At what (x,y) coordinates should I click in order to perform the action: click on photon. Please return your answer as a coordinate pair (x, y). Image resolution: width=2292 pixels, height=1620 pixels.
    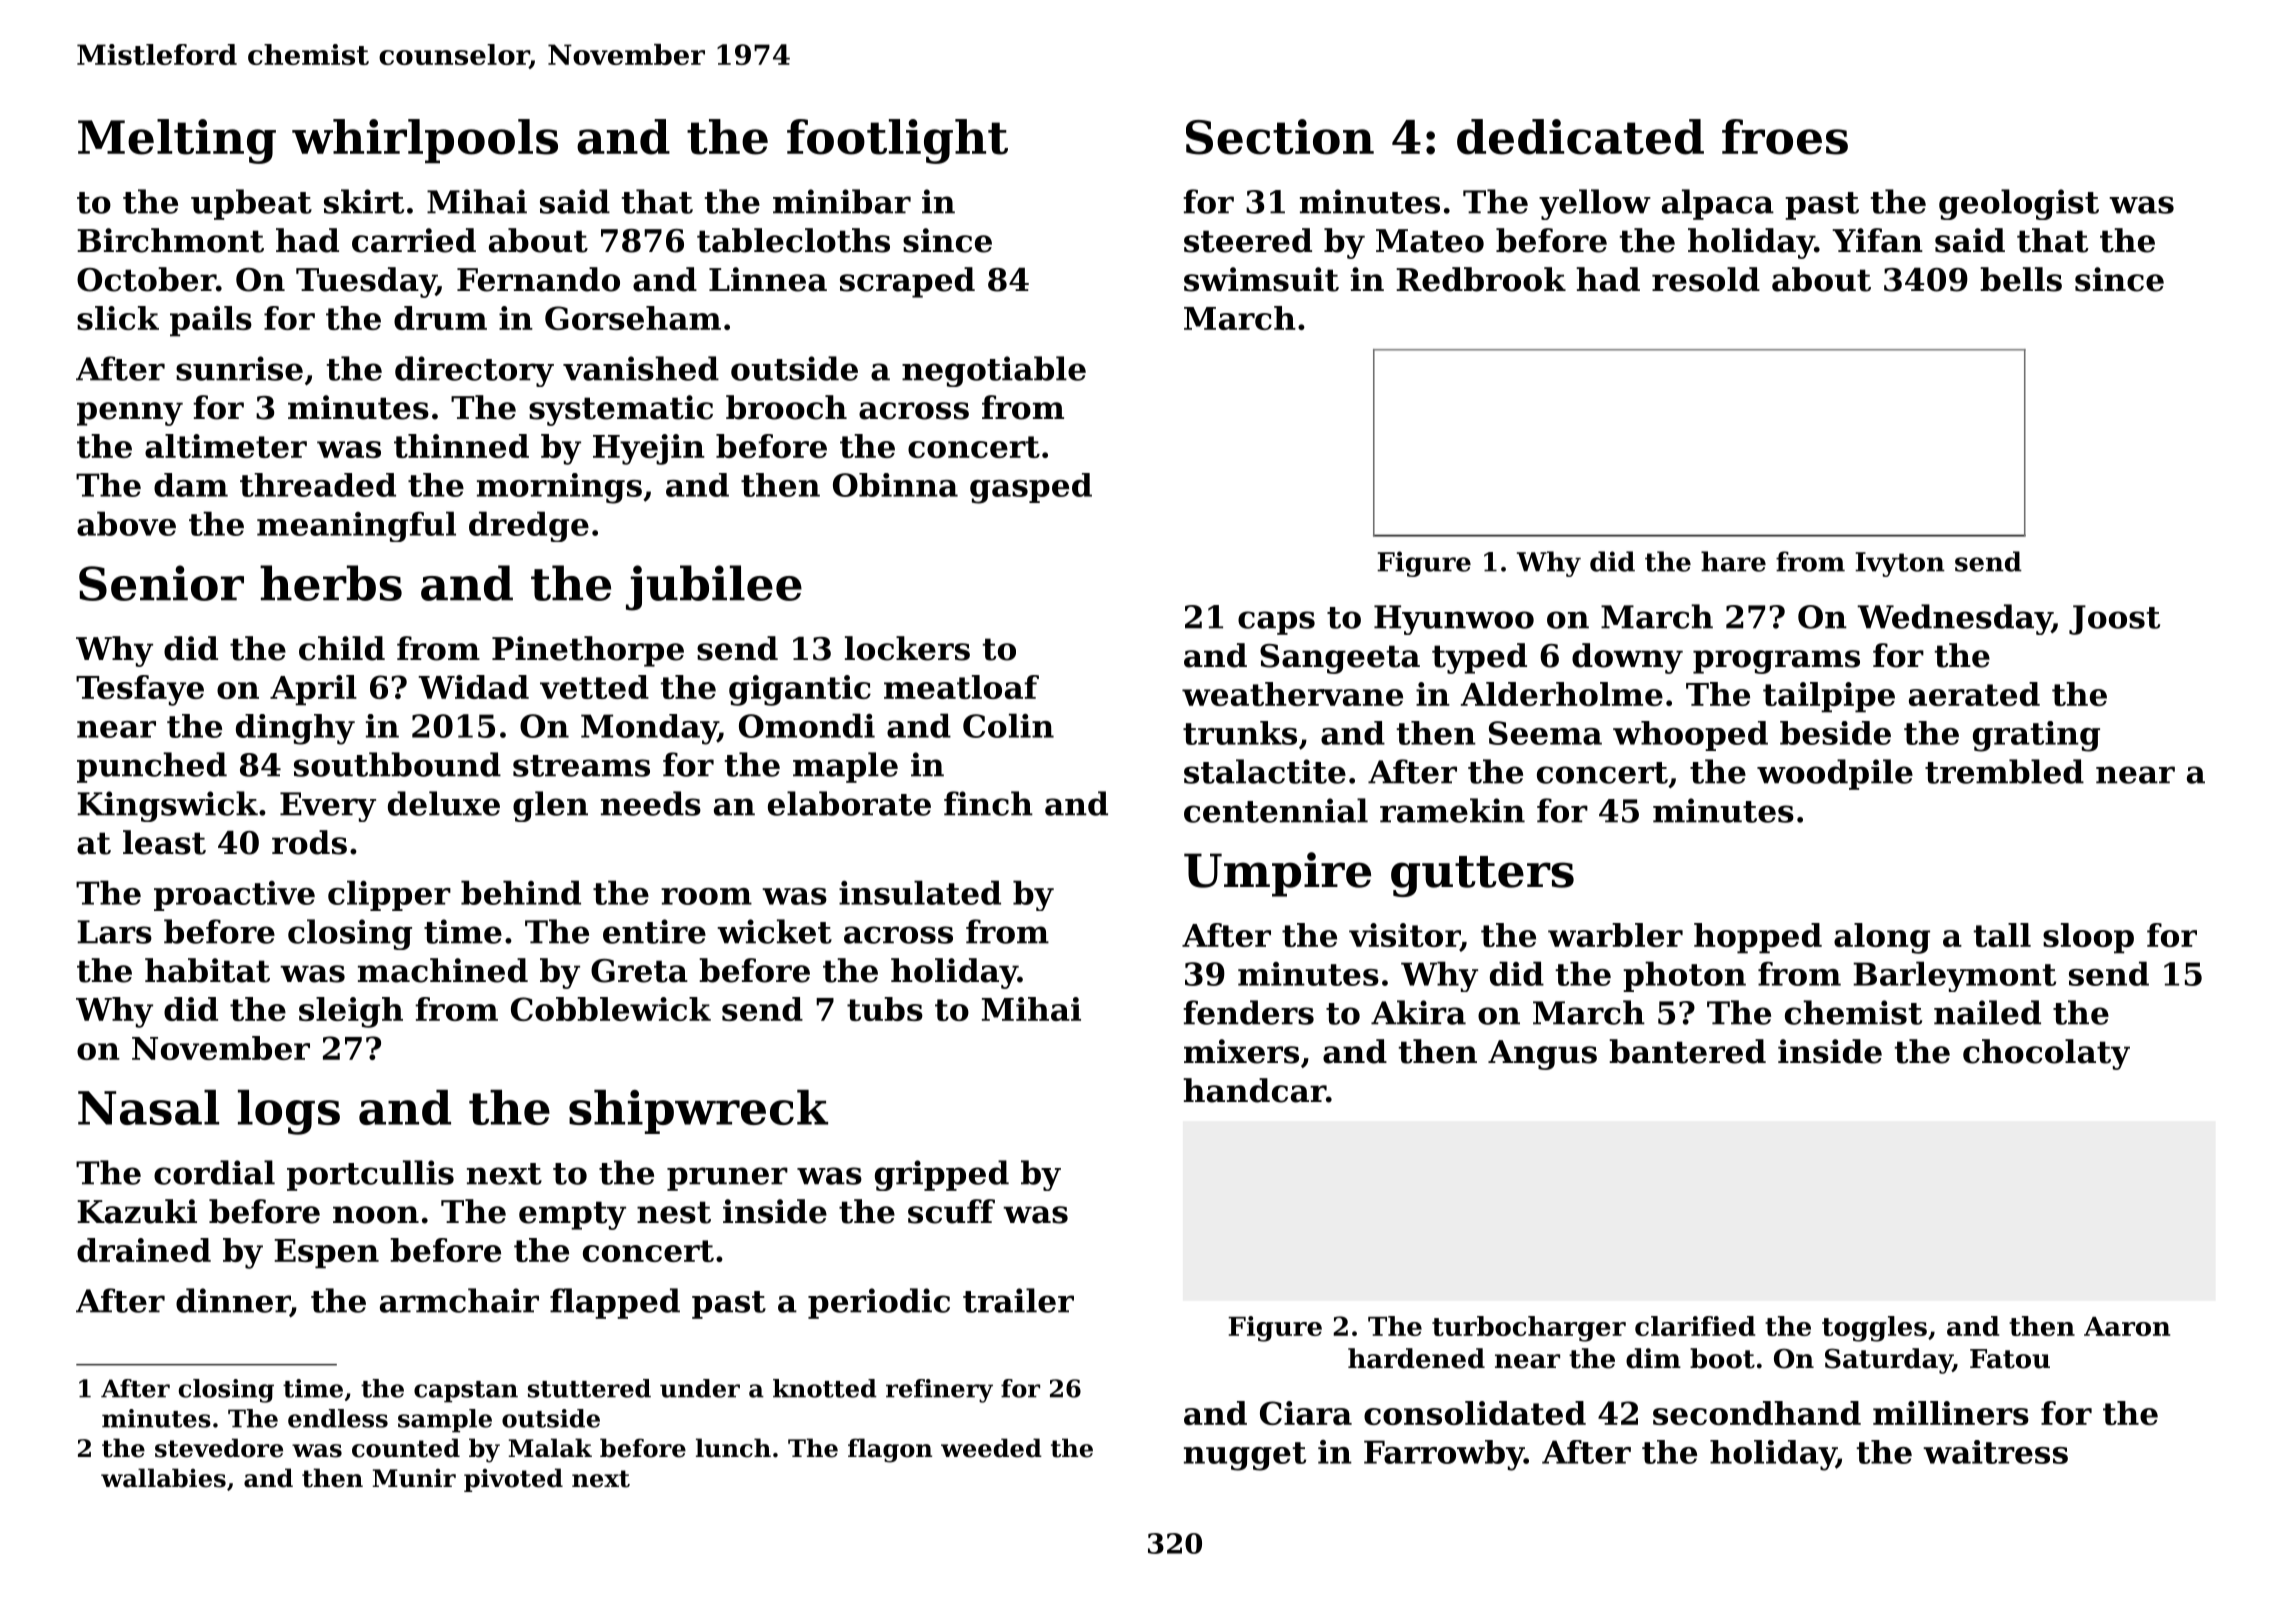
    Looking at the image, I should click on (1684, 976).
